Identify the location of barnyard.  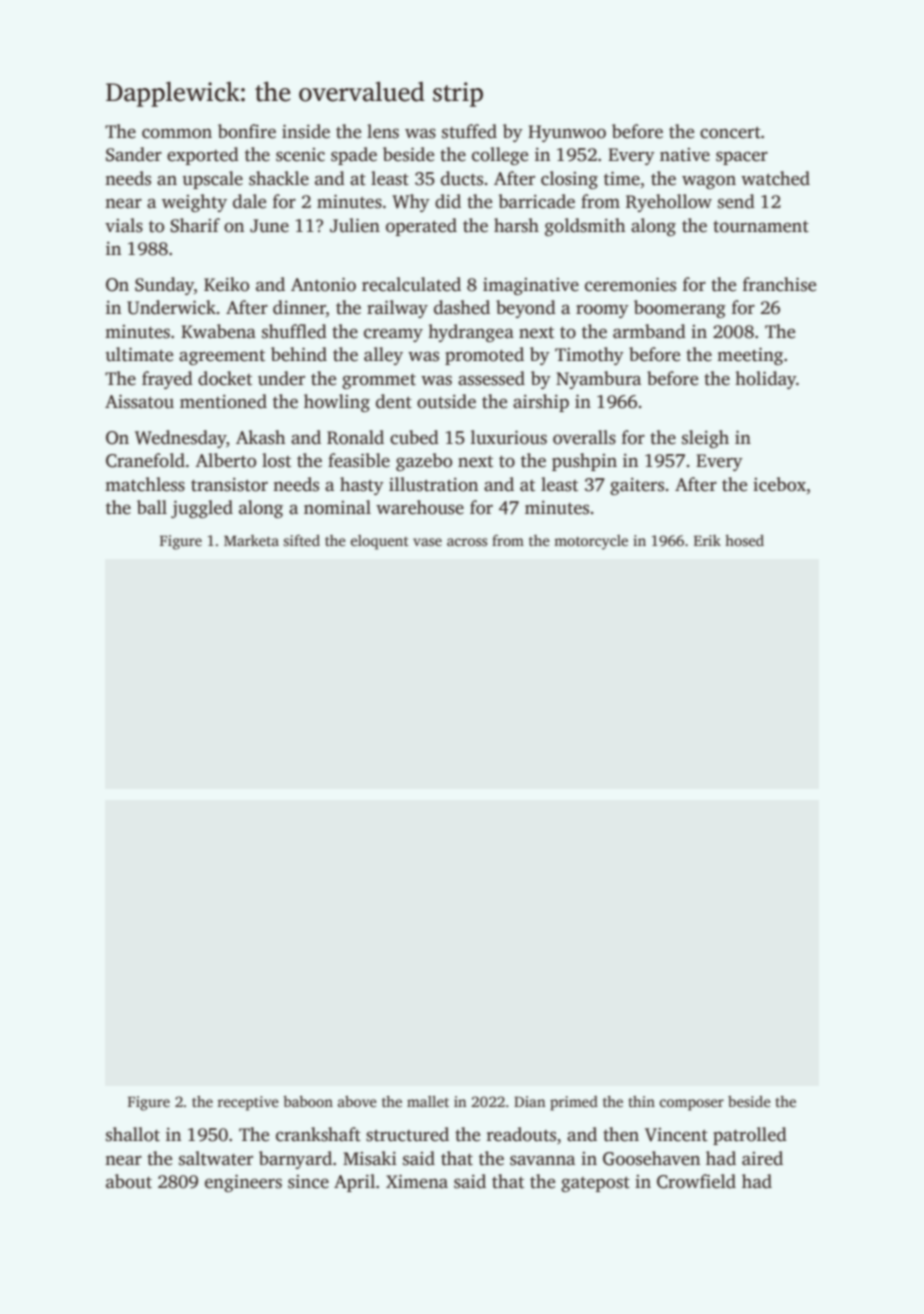
(295, 1160).
